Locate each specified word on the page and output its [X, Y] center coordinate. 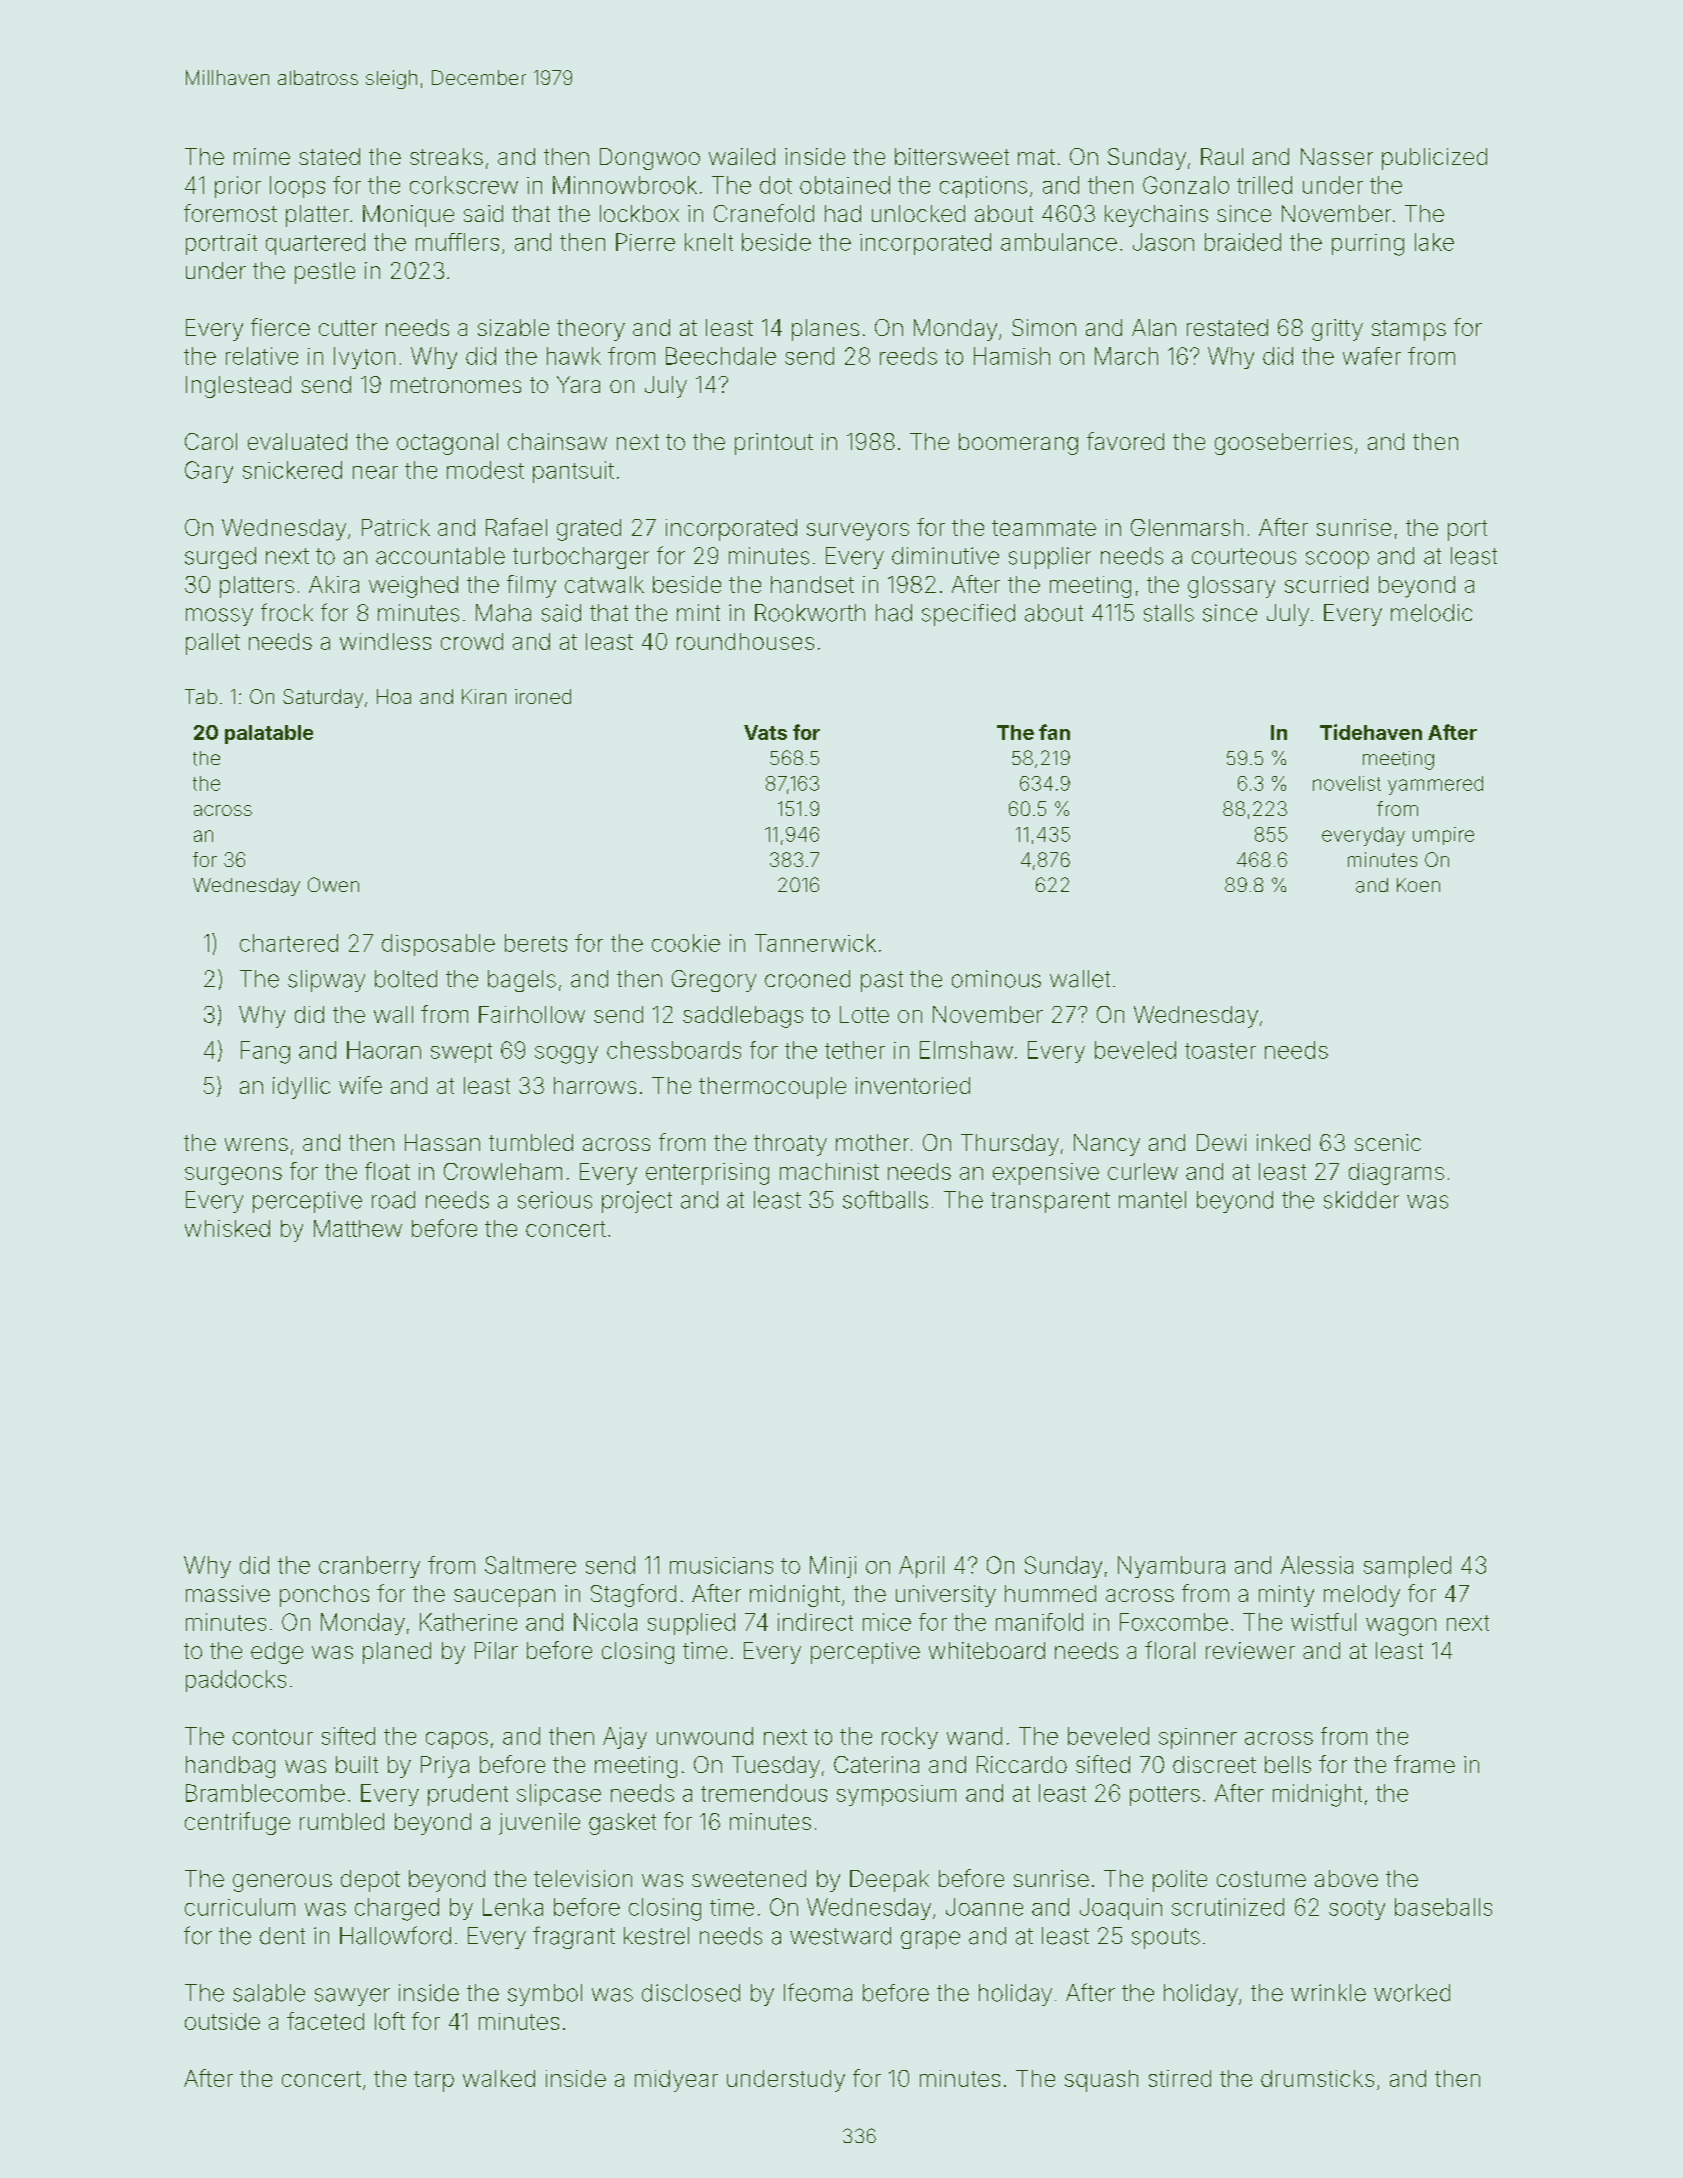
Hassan [442, 1142]
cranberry [369, 1567]
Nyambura [1171, 1567]
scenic [1388, 1142]
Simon [1044, 327]
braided [1243, 242]
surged [220, 558]
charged [397, 1909]
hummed [1050, 1593]
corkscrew [464, 185]
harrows [595, 1085]
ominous [996, 979]
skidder [1361, 1200]
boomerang [1018, 444]
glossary [1231, 587]
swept [461, 1053]
